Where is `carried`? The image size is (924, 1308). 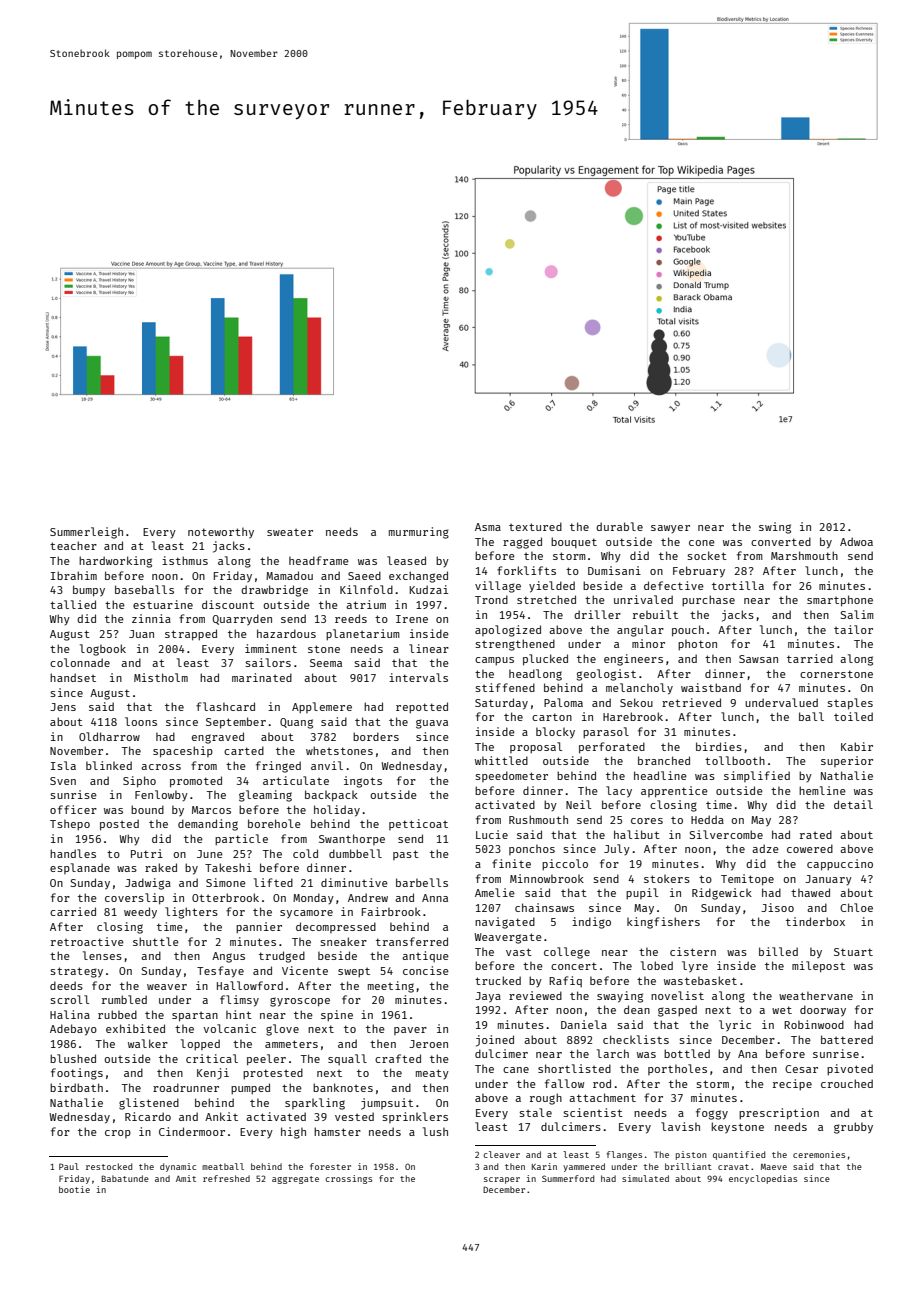
carried is located at coordinates (73, 911).
